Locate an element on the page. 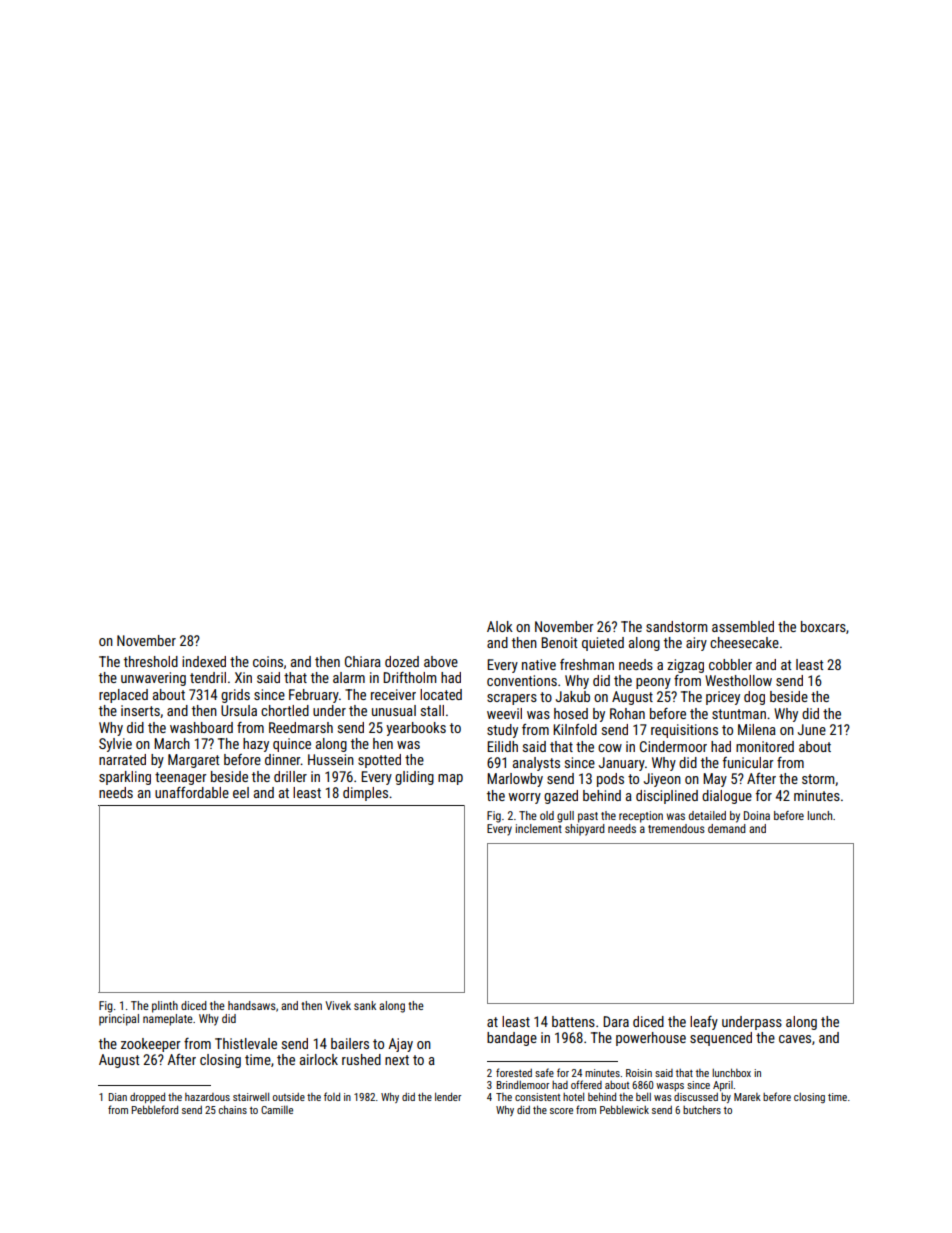 This page has height=1233, width=952. assembled is located at coordinates (743, 626).
